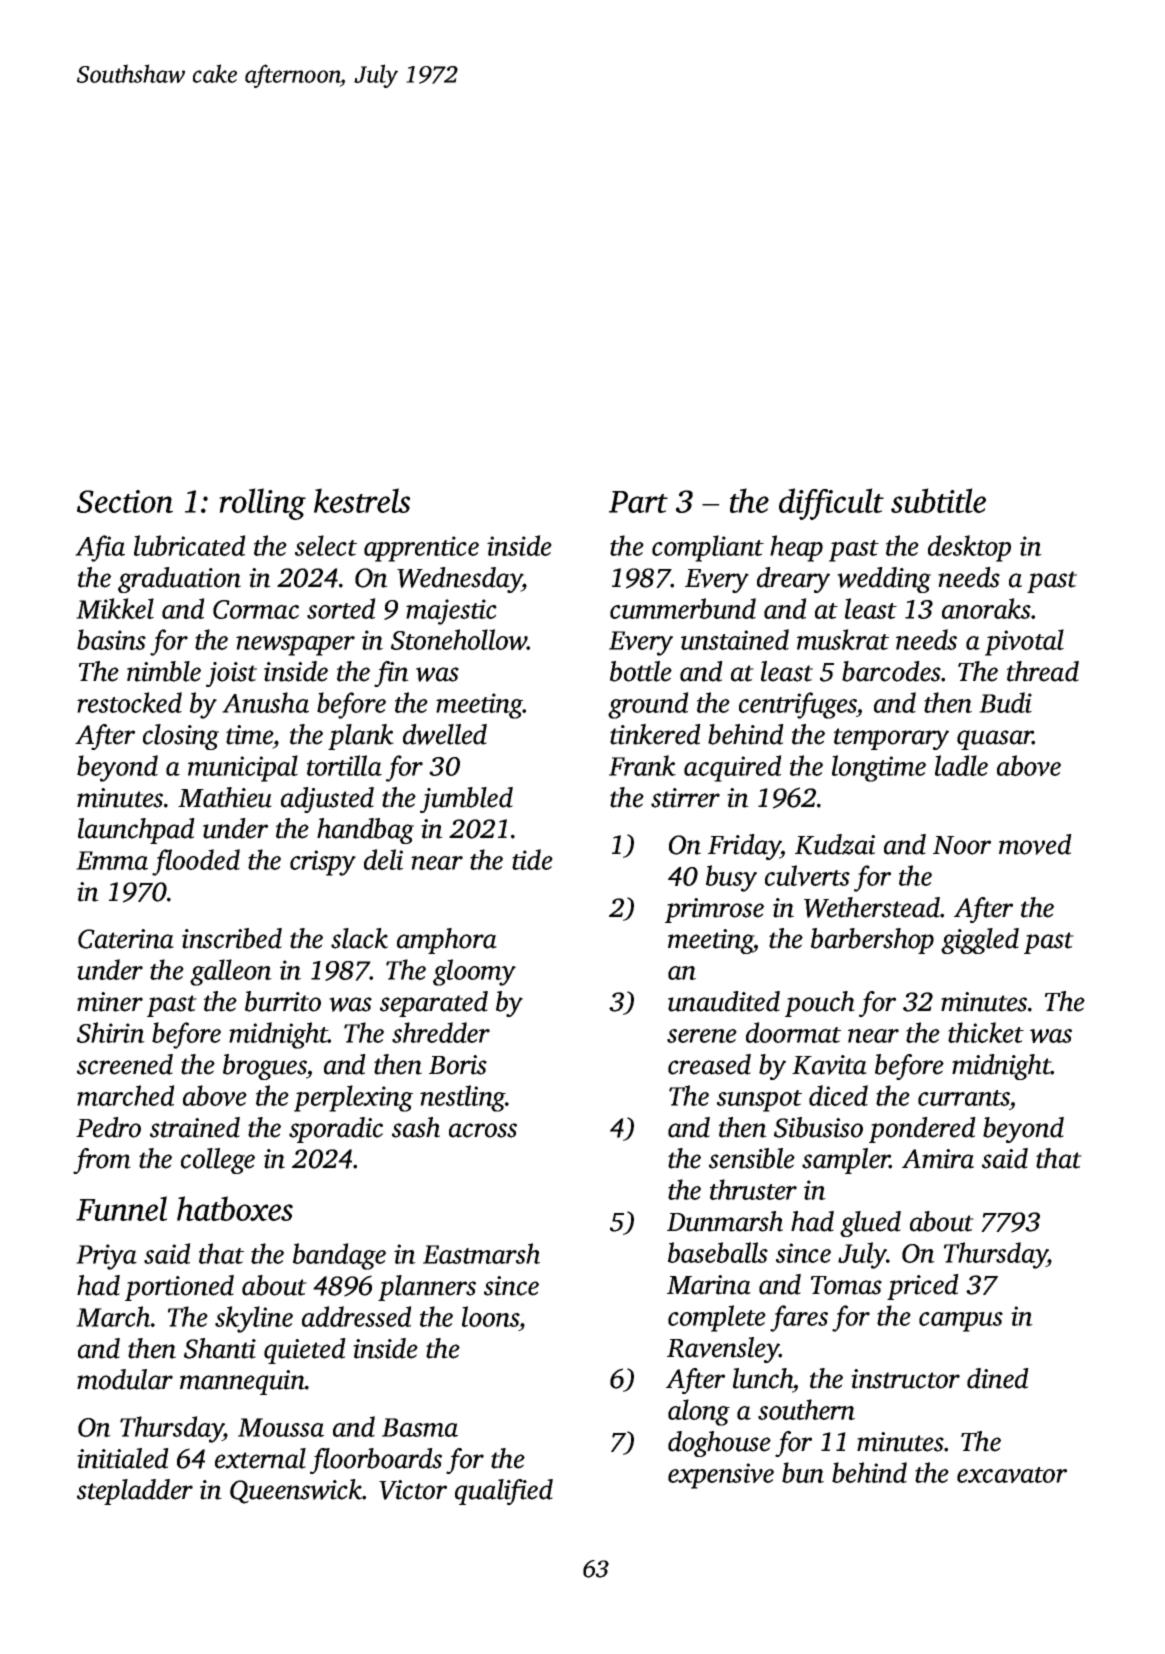 The width and height of the image is (1165, 1654). Describe the element at coordinates (326, 545) in the image. I see `select` at that location.
